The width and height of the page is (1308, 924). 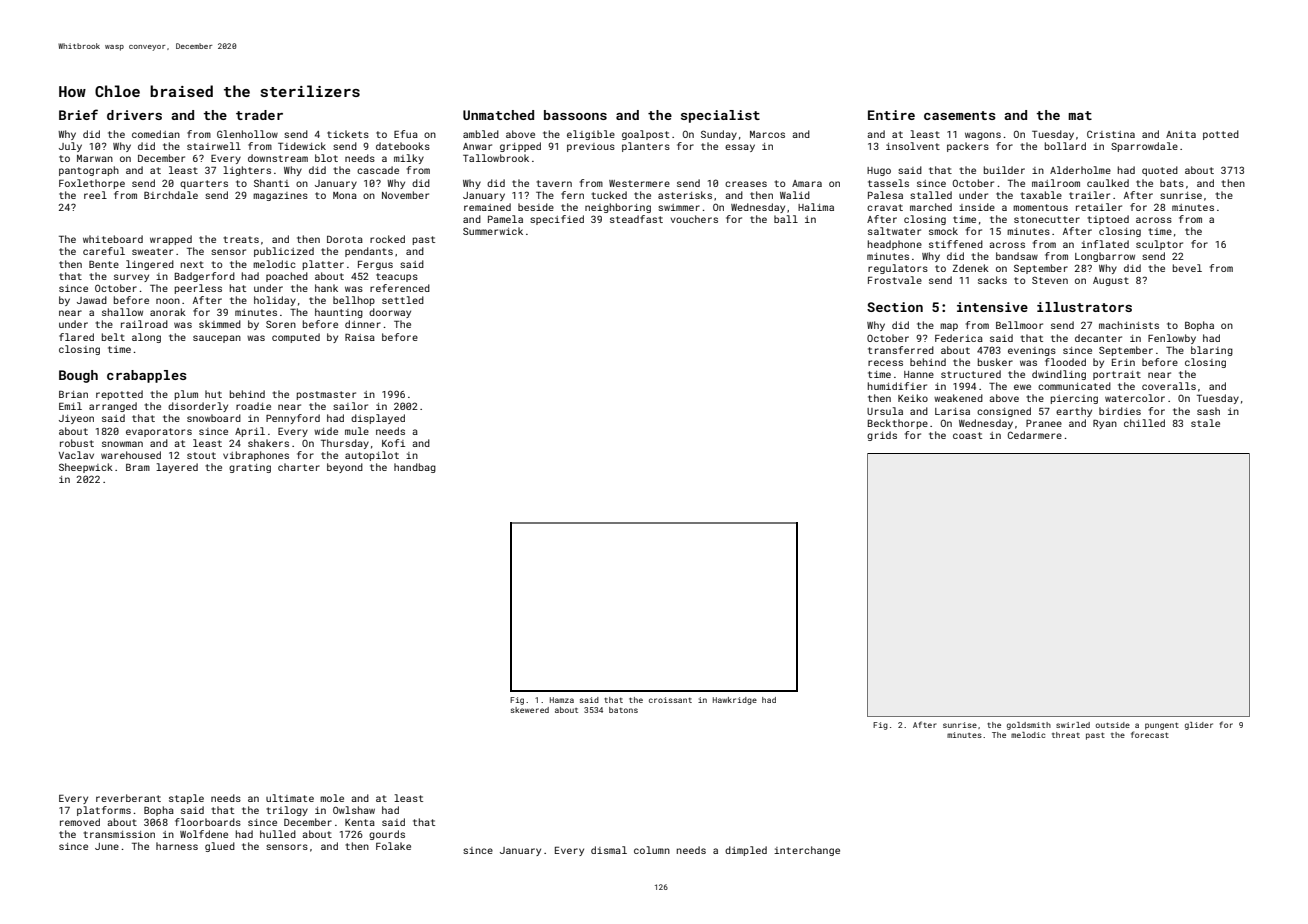 What do you see at coordinates (1187, 268) in the page?
I see `bevel` at bounding box center [1187, 268].
